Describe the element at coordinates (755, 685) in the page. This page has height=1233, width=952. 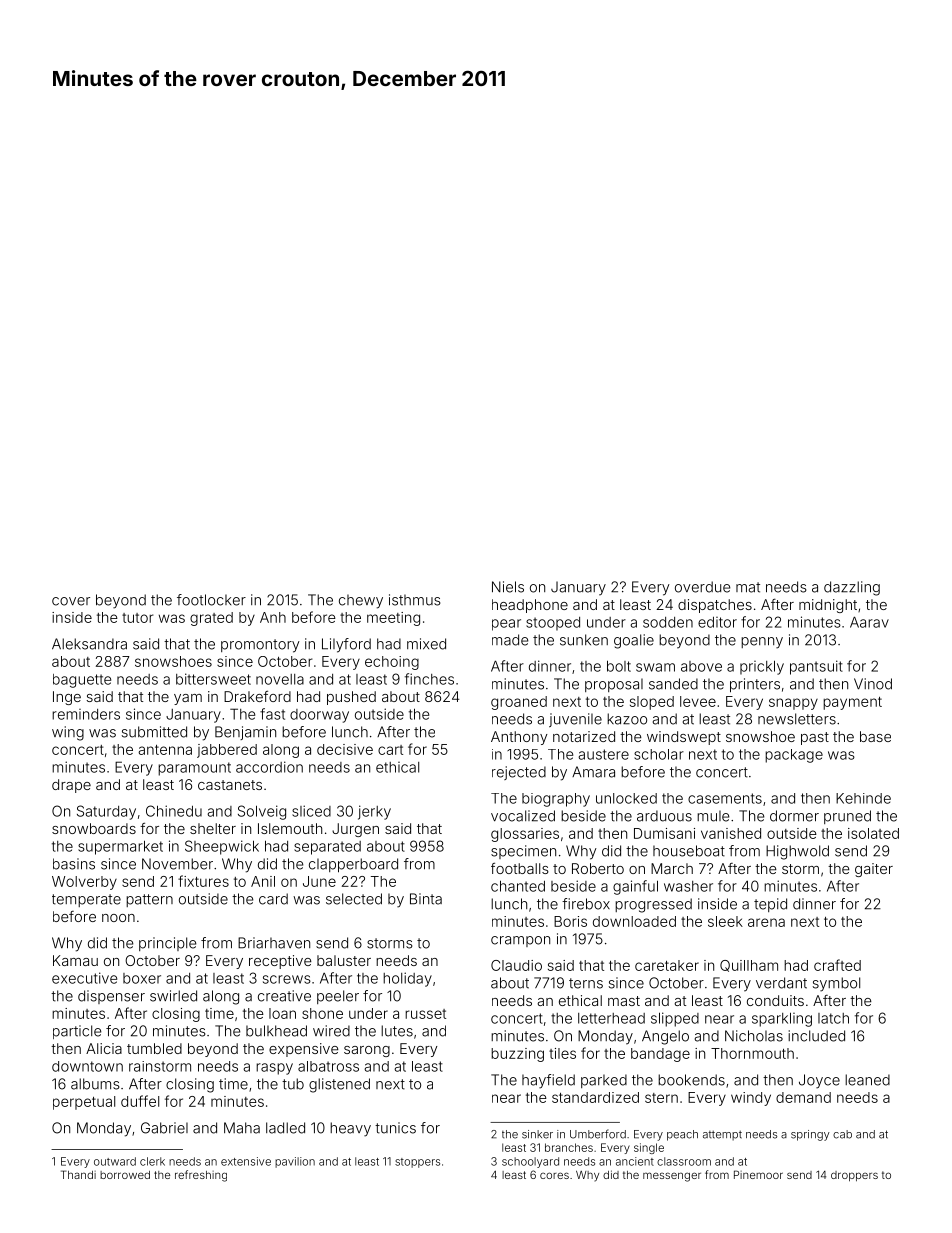
I see `printers` at that location.
